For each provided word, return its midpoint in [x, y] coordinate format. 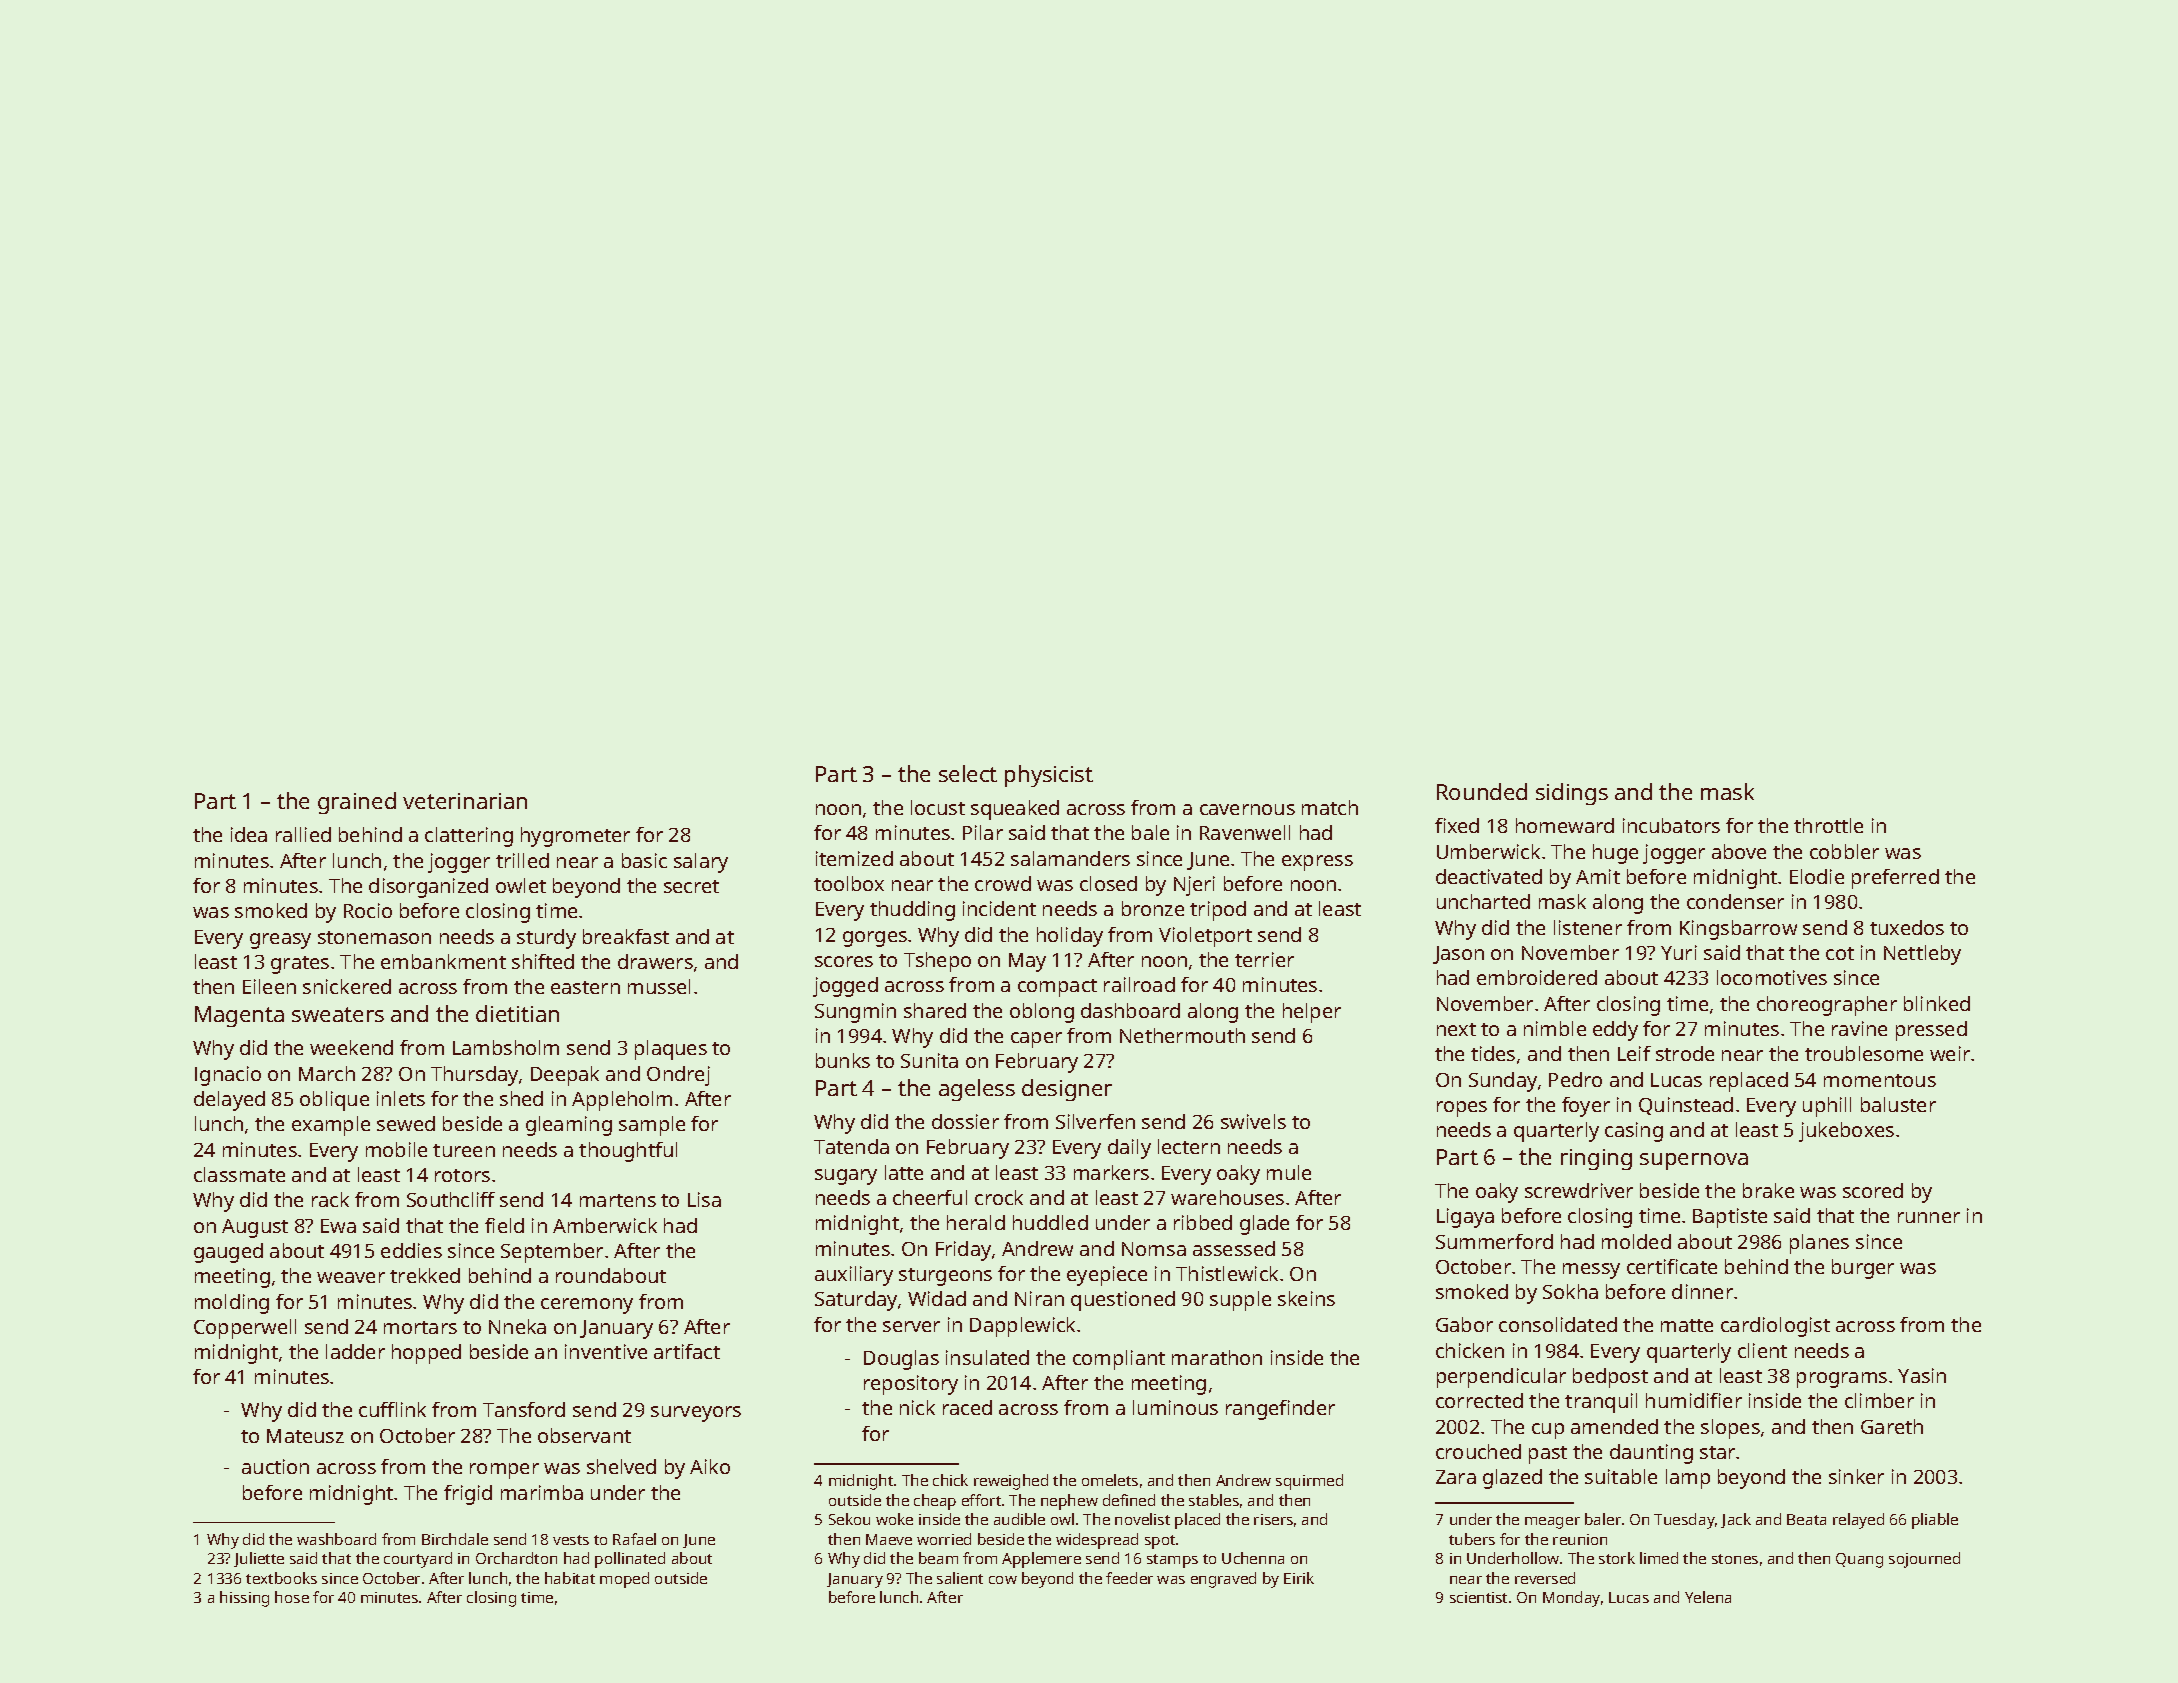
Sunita [929, 1060]
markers [1111, 1172]
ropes [1462, 1109]
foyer [1586, 1107]
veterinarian [465, 801]
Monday [1571, 1599]
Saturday [856, 1301]
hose [292, 1597]
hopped [426, 1354]
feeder [1129, 1578]
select [968, 773]
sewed [406, 1123]
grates [300, 965]
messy [1591, 1271]
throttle [1828, 825]
